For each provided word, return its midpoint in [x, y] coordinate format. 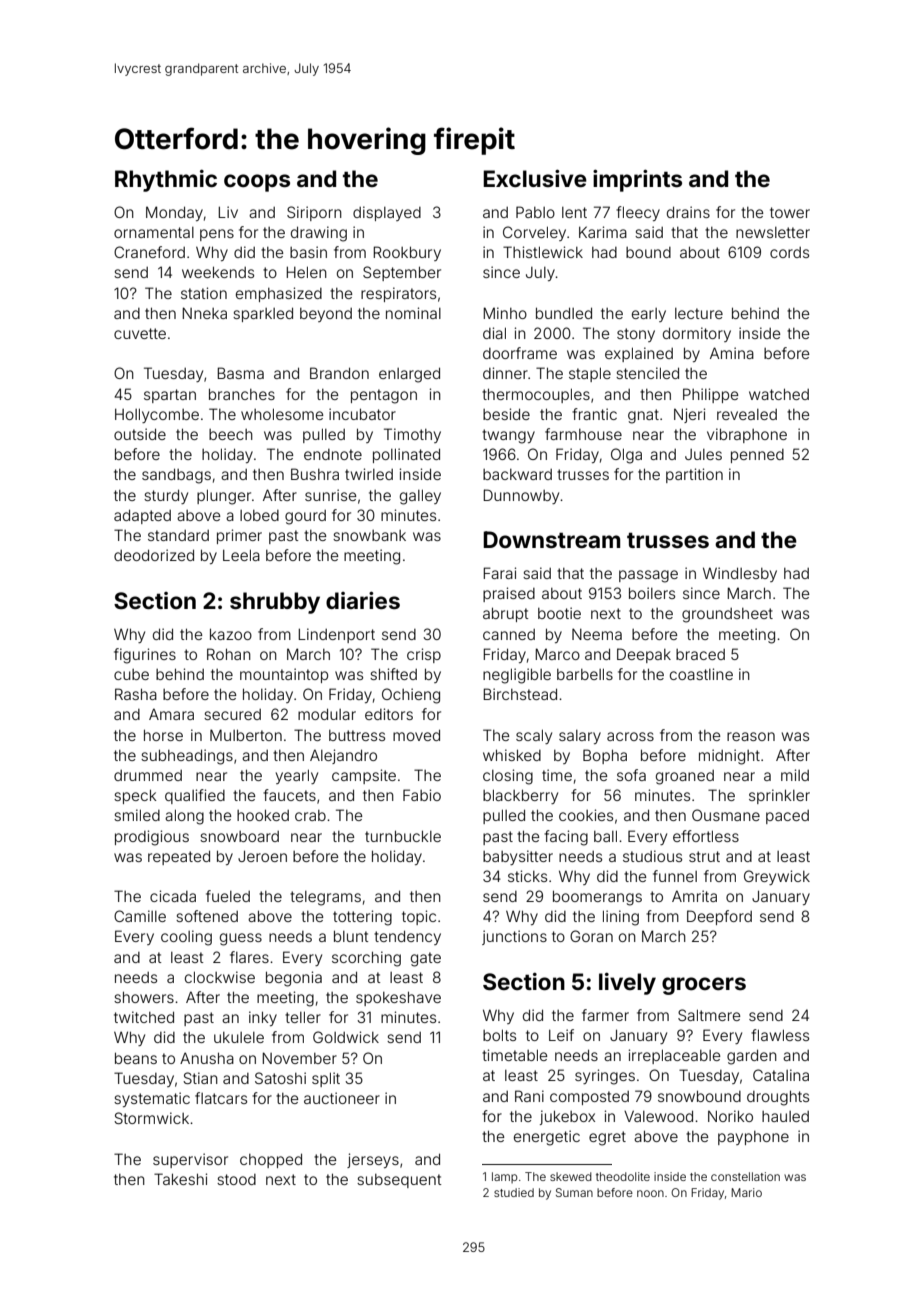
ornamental [154, 232]
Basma [240, 373]
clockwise [220, 977]
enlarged [409, 375]
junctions [514, 937]
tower [790, 212]
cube [131, 674]
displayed [387, 213]
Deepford [719, 917]
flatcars [221, 1098]
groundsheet [727, 615]
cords [789, 252]
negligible [517, 676]
